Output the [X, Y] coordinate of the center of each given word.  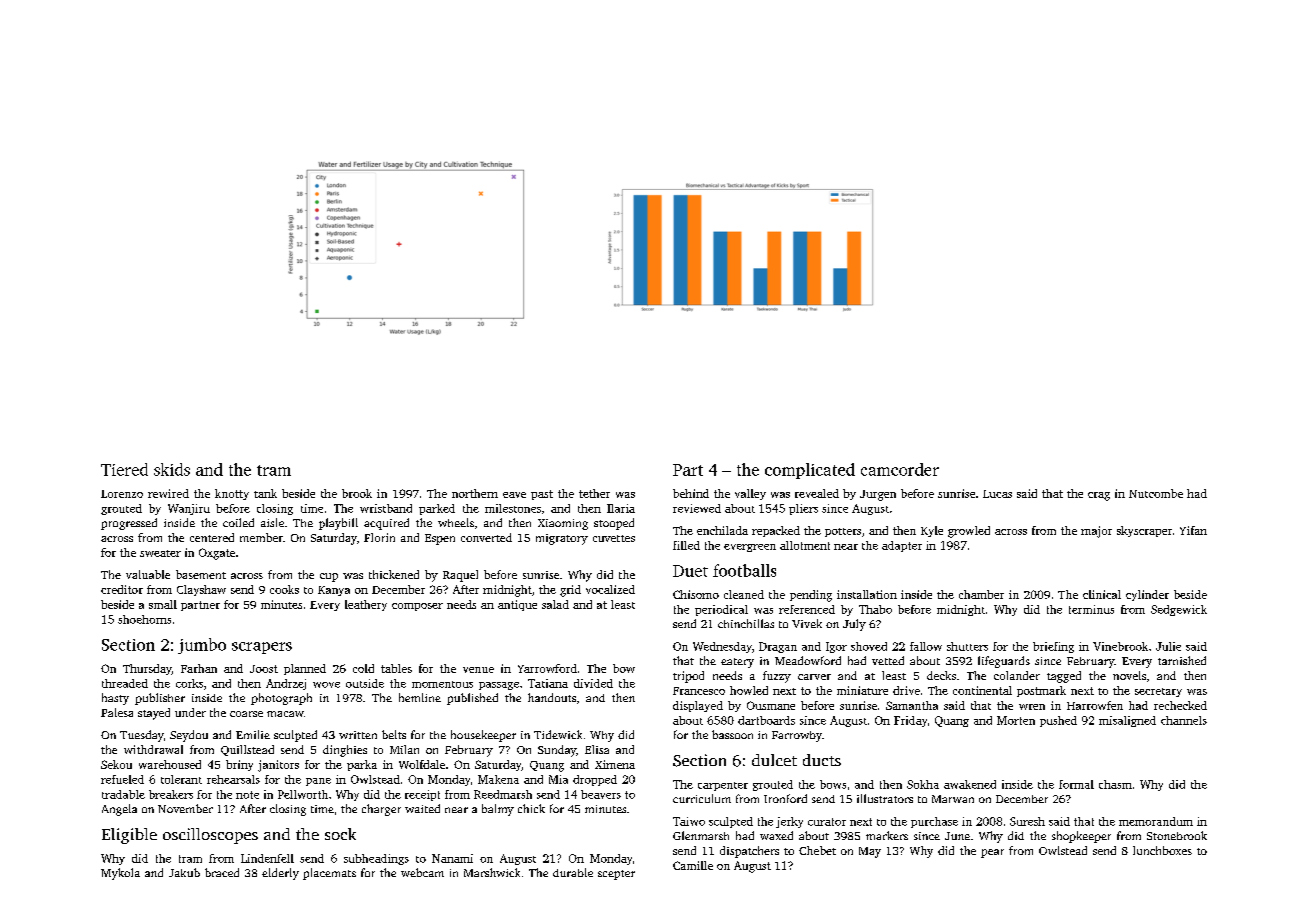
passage [499, 686]
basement [201, 574]
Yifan [1193, 530]
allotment [805, 545]
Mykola [120, 874]
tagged [1064, 677]
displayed [698, 706]
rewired [168, 493]
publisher [160, 699]
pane [318, 782]
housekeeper [483, 736]
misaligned [1127, 721]
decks [941, 675]
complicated [810, 471]
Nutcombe [1156, 493]
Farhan [199, 668]
